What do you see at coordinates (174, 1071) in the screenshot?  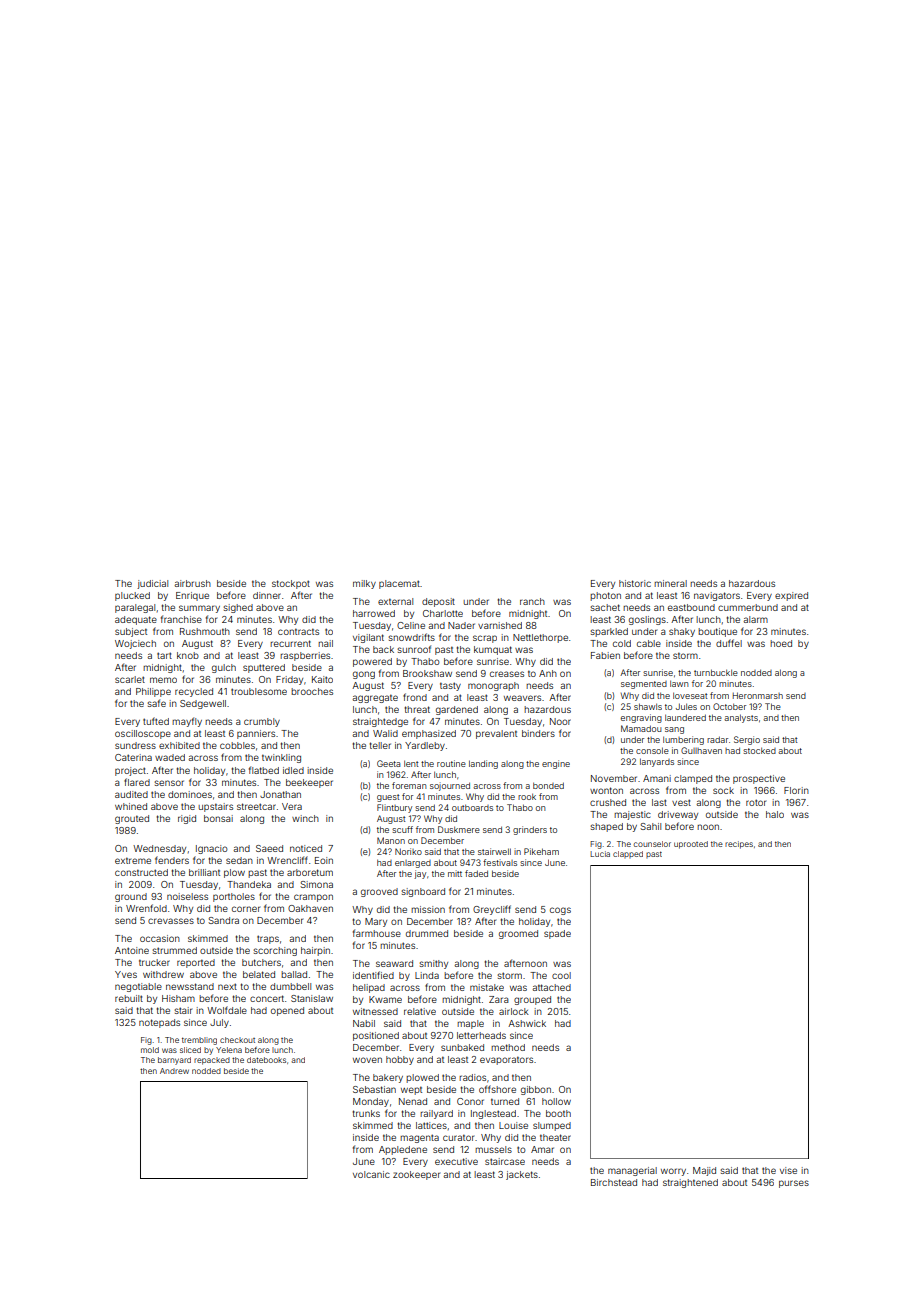 I see `Andrew` at bounding box center [174, 1071].
